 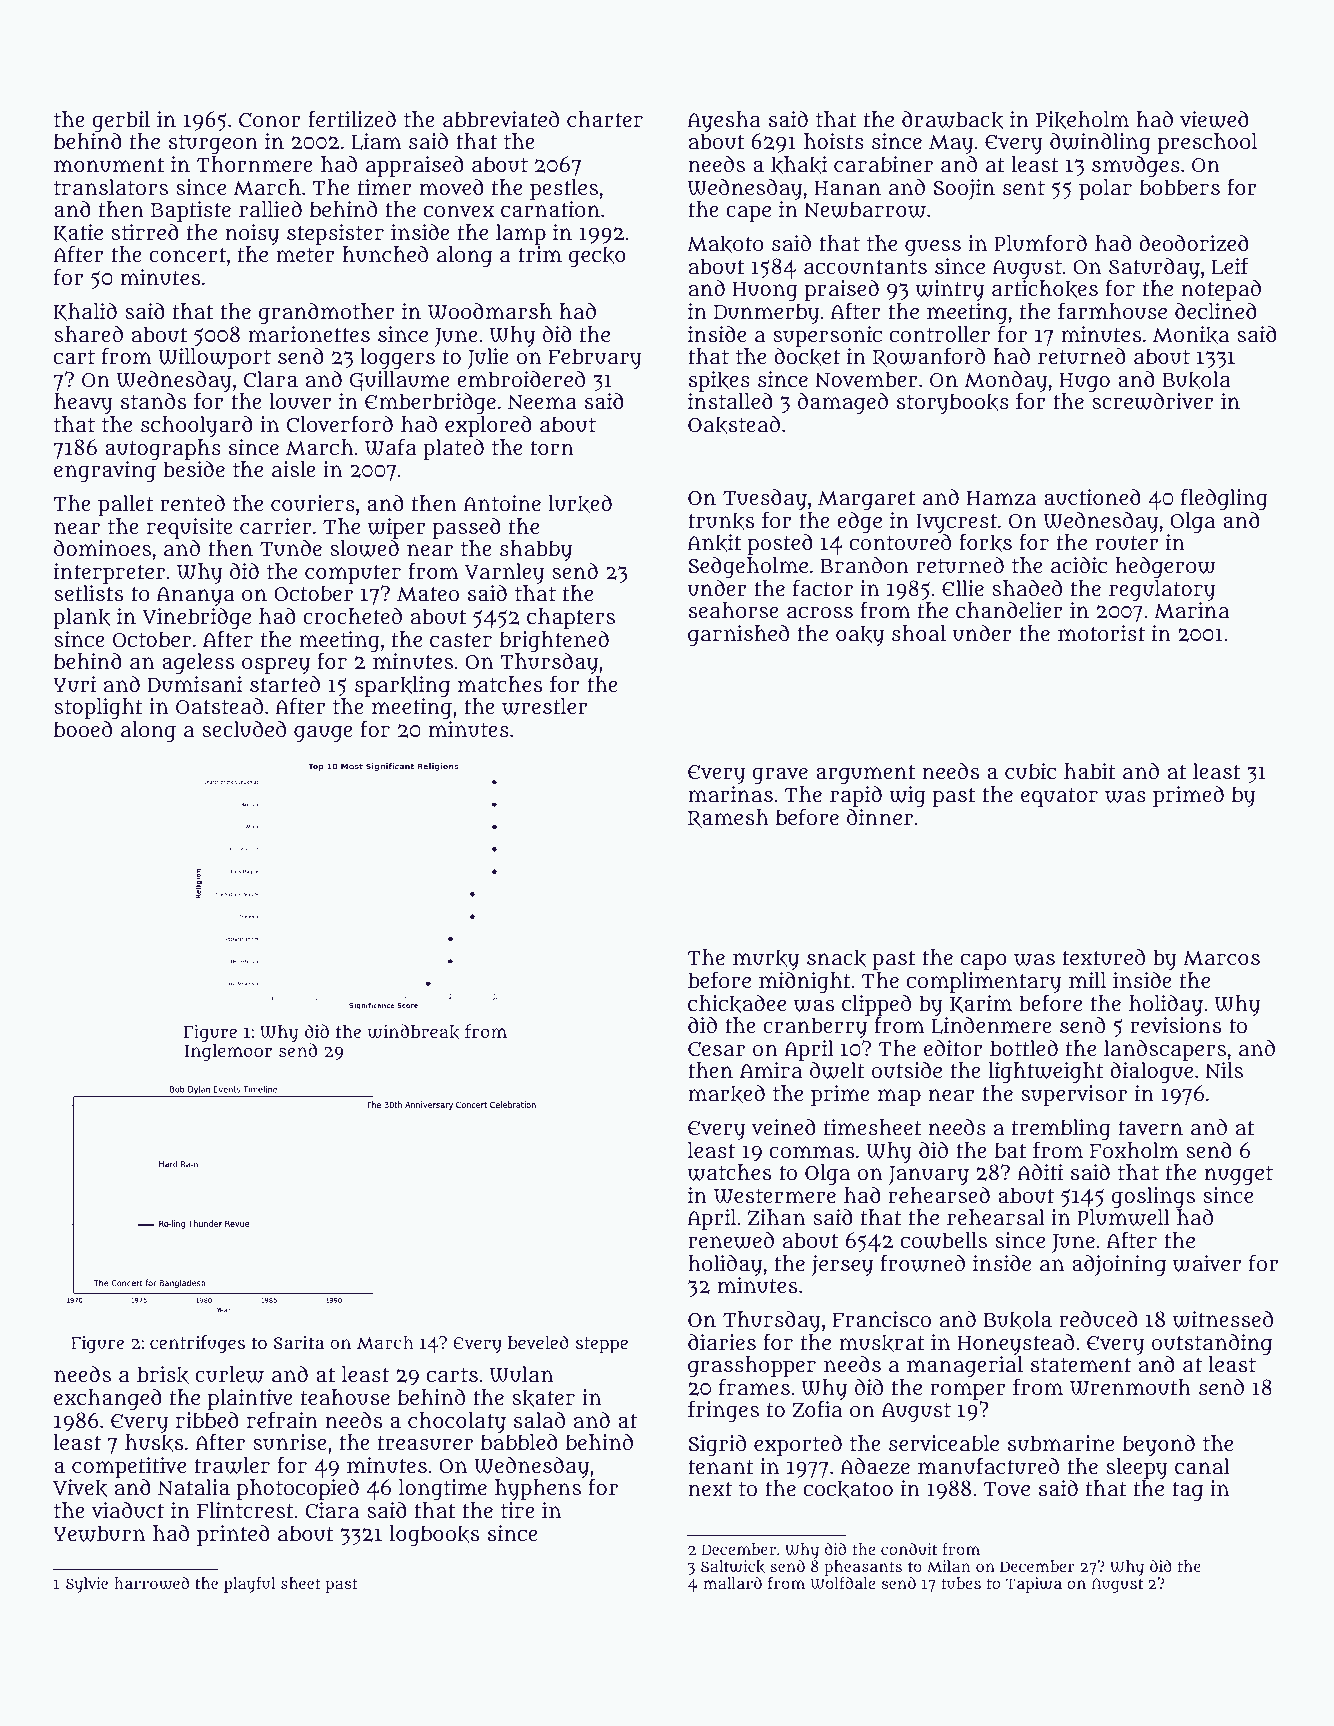 What do you see at coordinates (501, 119) in the screenshot?
I see `abbreviated` at bounding box center [501, 119].
